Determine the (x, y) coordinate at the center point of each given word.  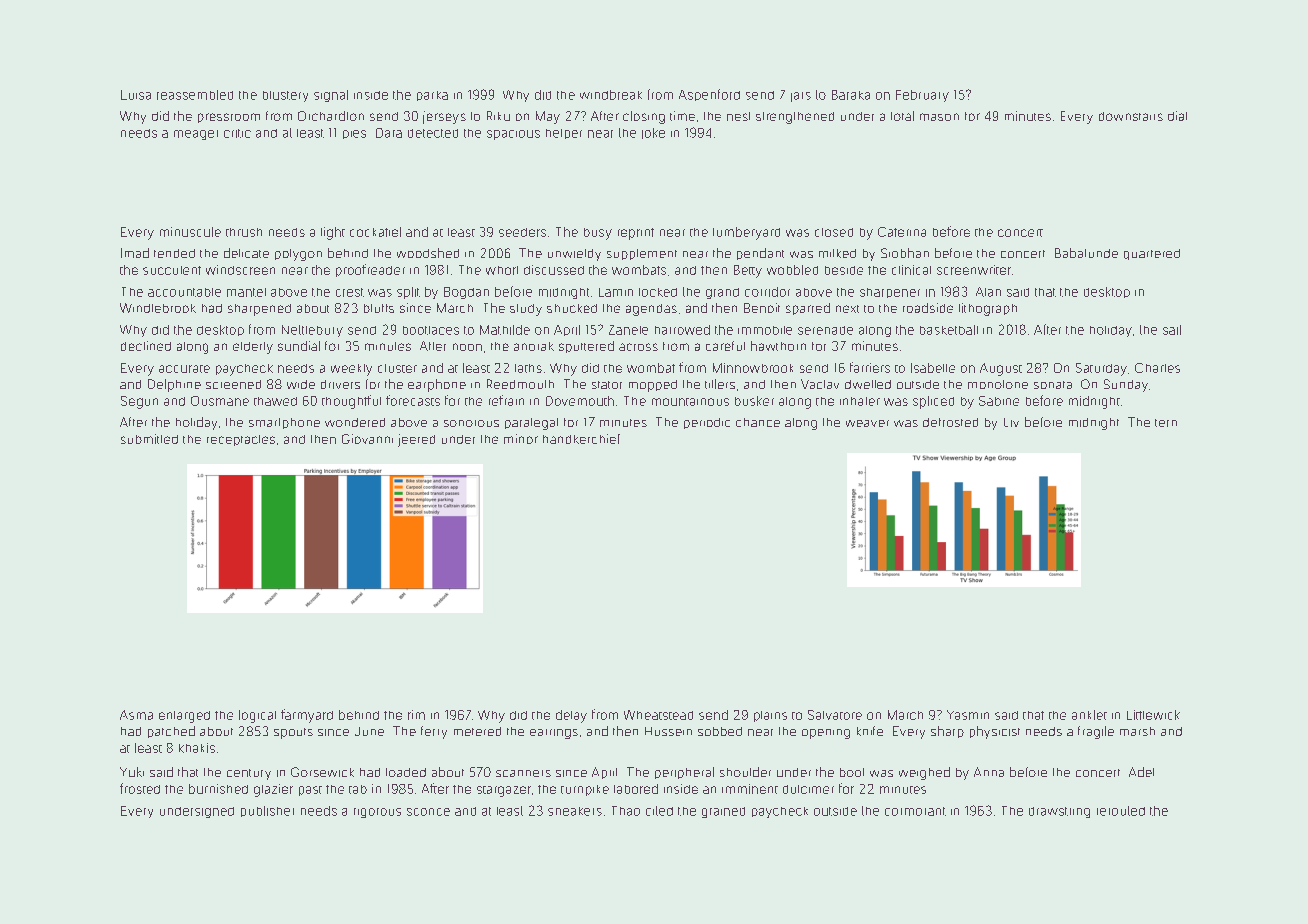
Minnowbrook (753, 368)
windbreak (611, 95)
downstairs (1131, 116)
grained (723, 812)
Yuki (132, 772)
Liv (1011, 422)
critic (237, 133)
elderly (253, 348)
